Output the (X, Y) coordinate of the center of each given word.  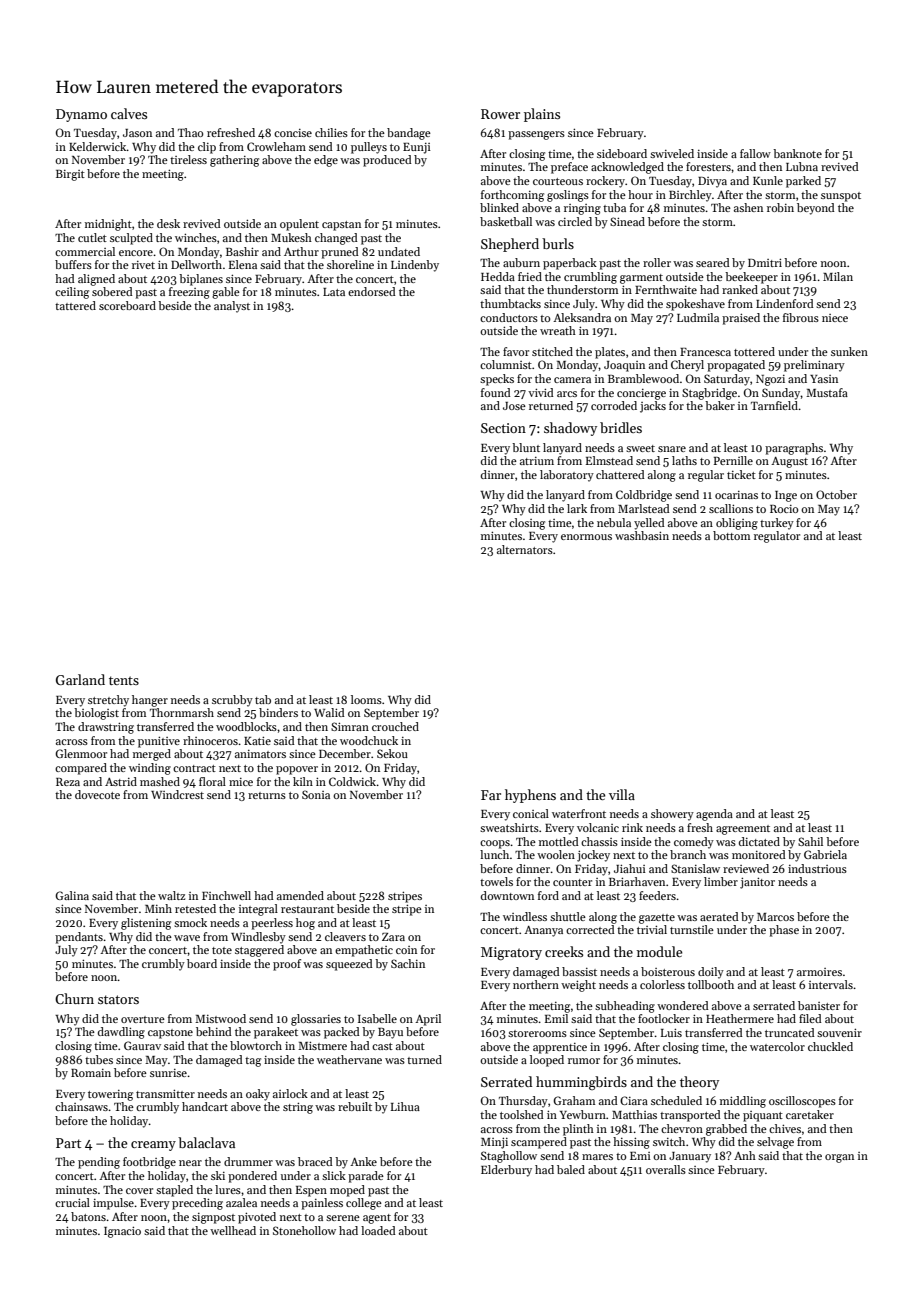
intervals (831, 984)
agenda (714, 815)
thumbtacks (510, 303)
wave (187, 938)
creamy (153, 1146)
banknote (797, 153)
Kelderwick (98, 146)
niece (835, 318)
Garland (80, 679)
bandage (409, 134)
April (428, 1020)
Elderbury (506, 1171)
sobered (112, 291)
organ (839, 1158)
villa (622, 794)
